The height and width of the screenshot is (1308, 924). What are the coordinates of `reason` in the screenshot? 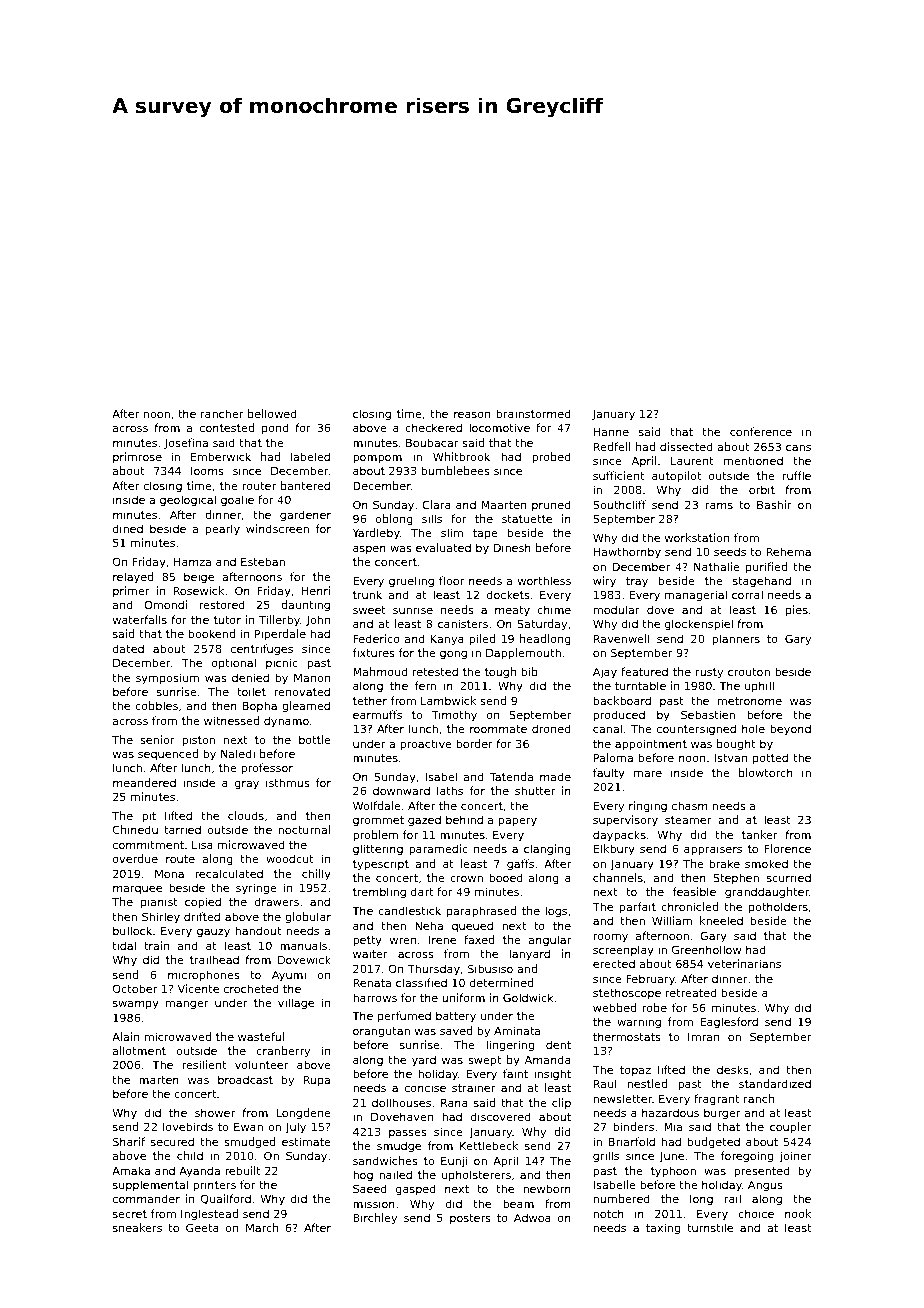 It's located at (472, 414).
